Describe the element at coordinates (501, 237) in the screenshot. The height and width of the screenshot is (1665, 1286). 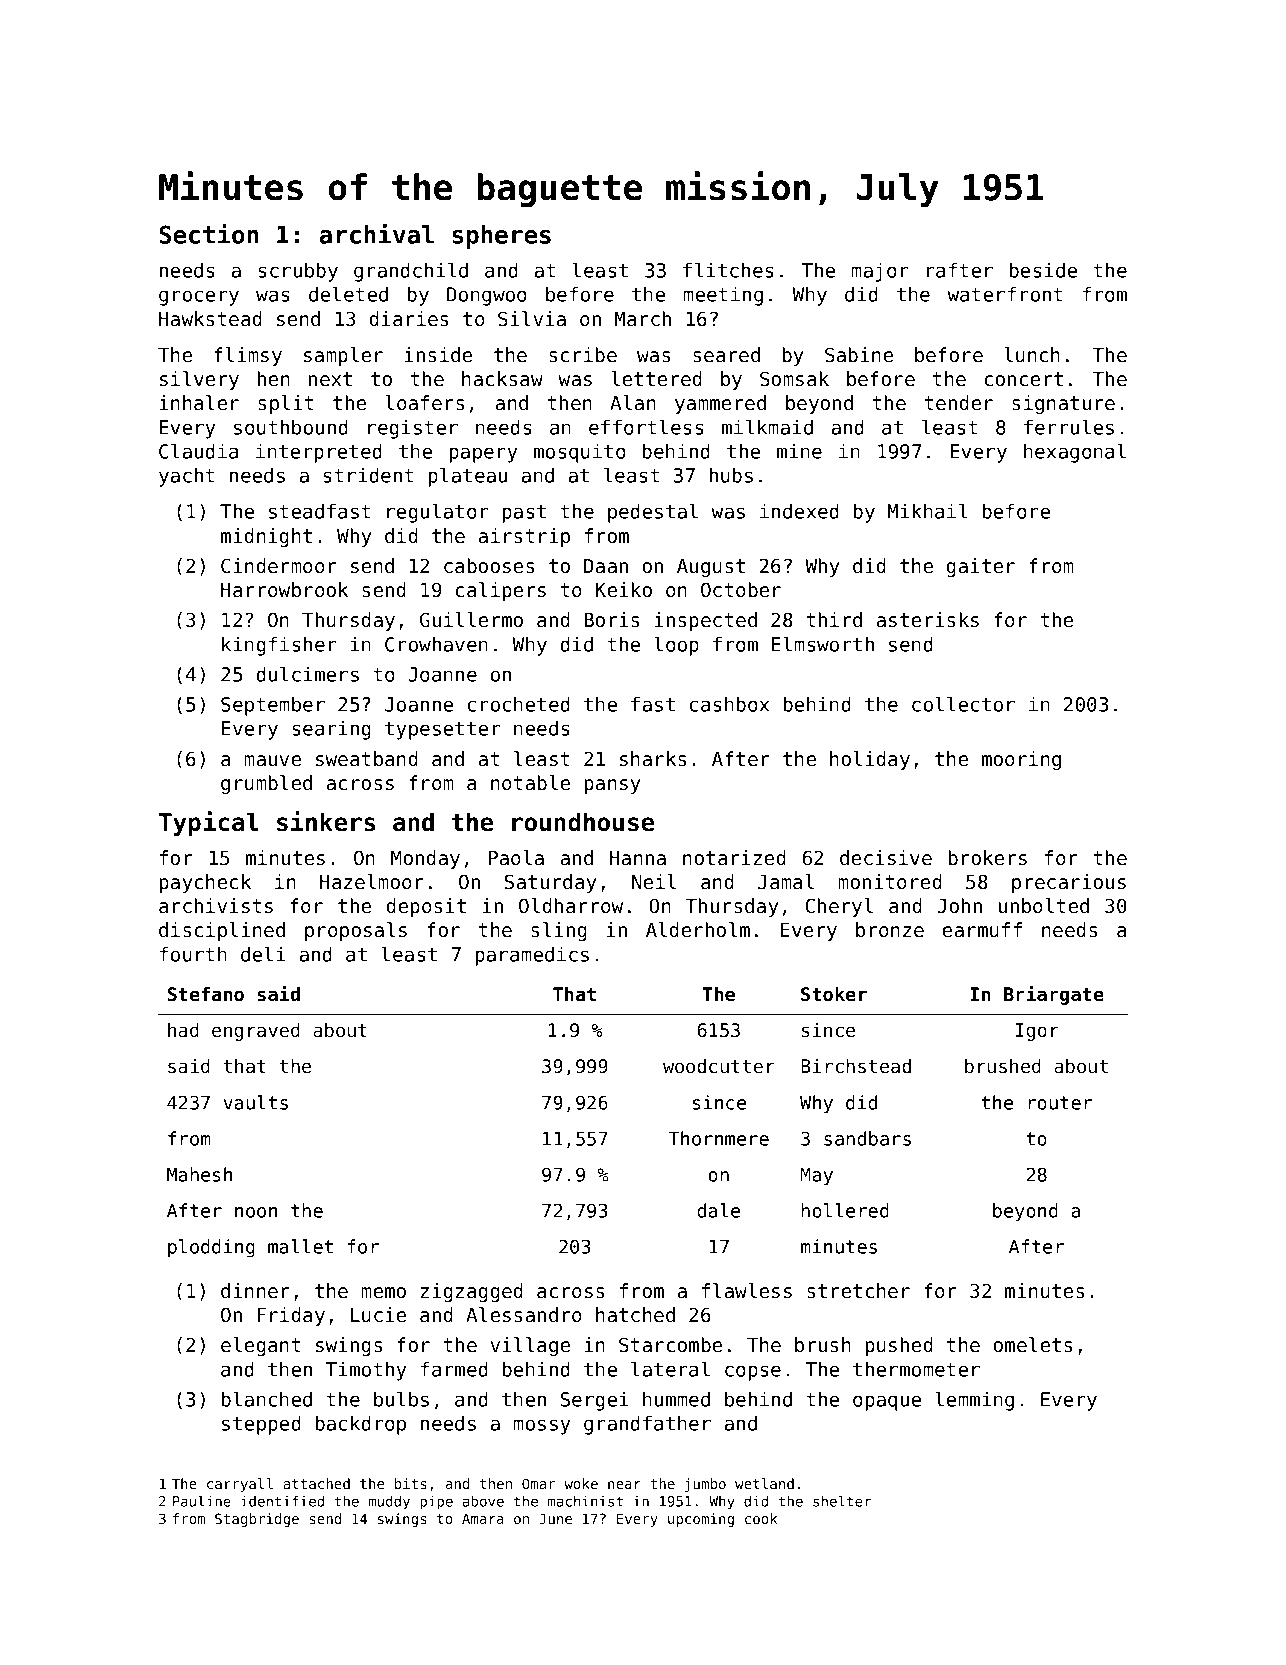
I see `spheres` at that location.
